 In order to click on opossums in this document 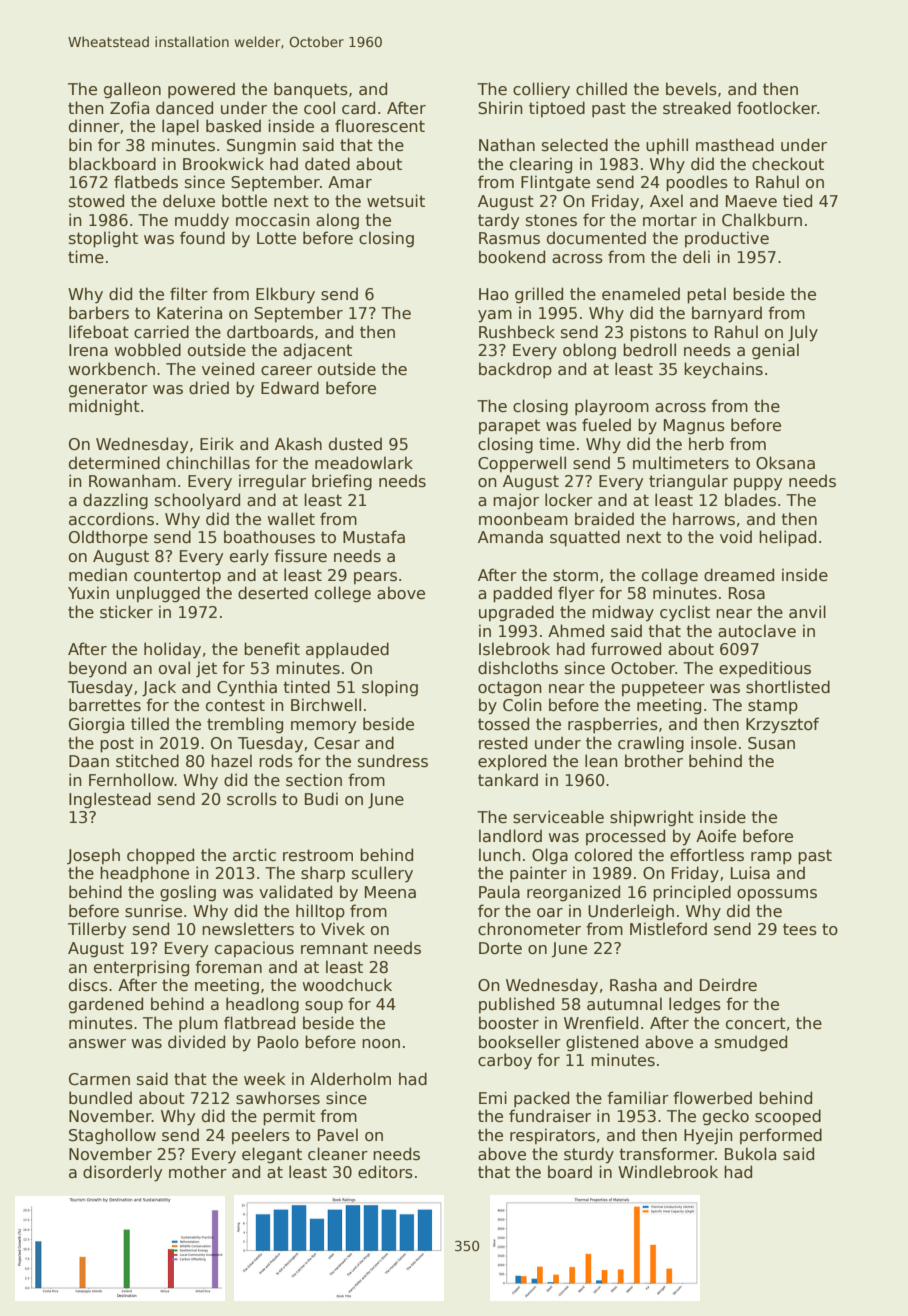, I will do `click(777, 895)`.
